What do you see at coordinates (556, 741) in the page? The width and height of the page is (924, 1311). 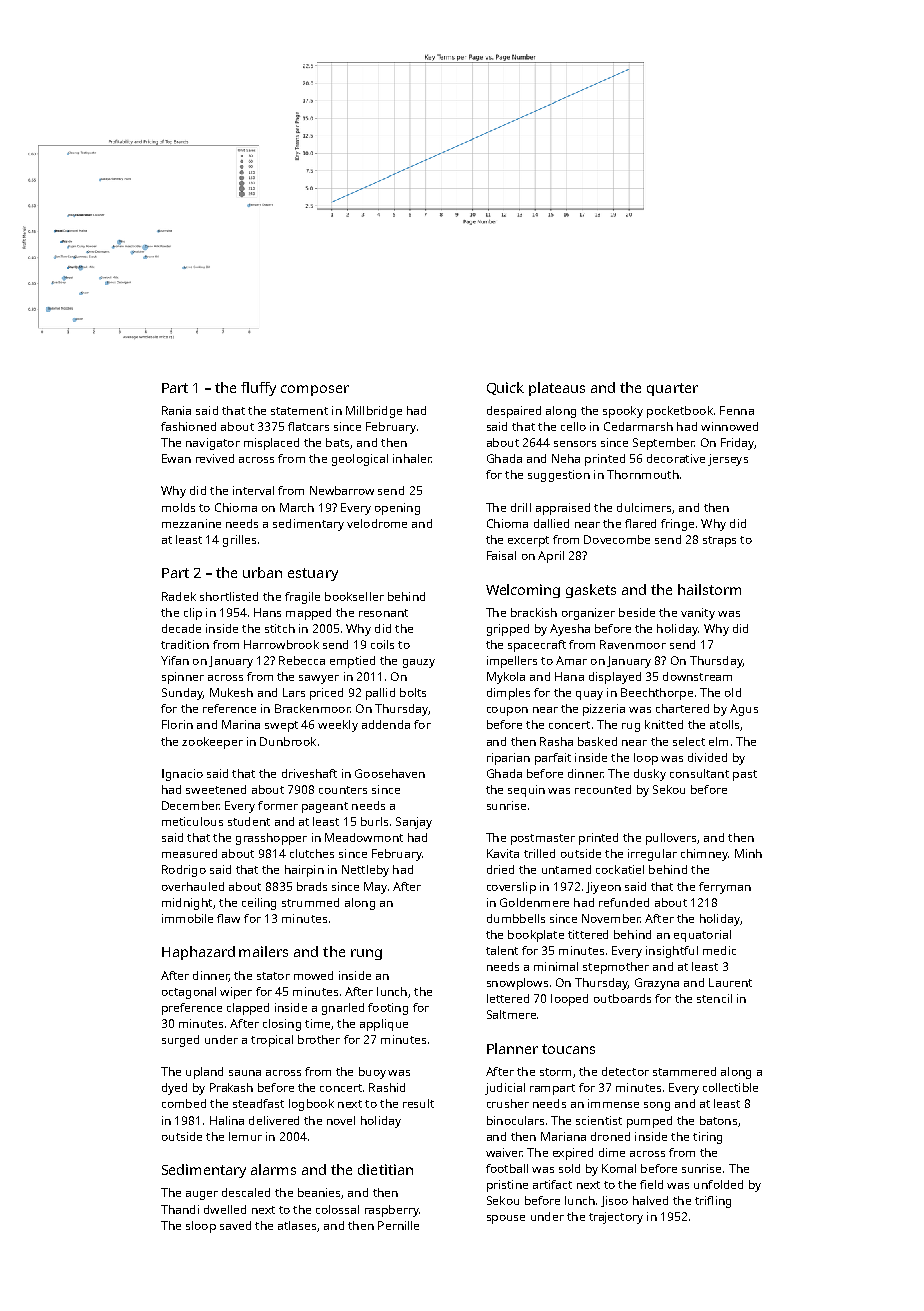 I see `Rasha` at bounding box center [556, 741].
